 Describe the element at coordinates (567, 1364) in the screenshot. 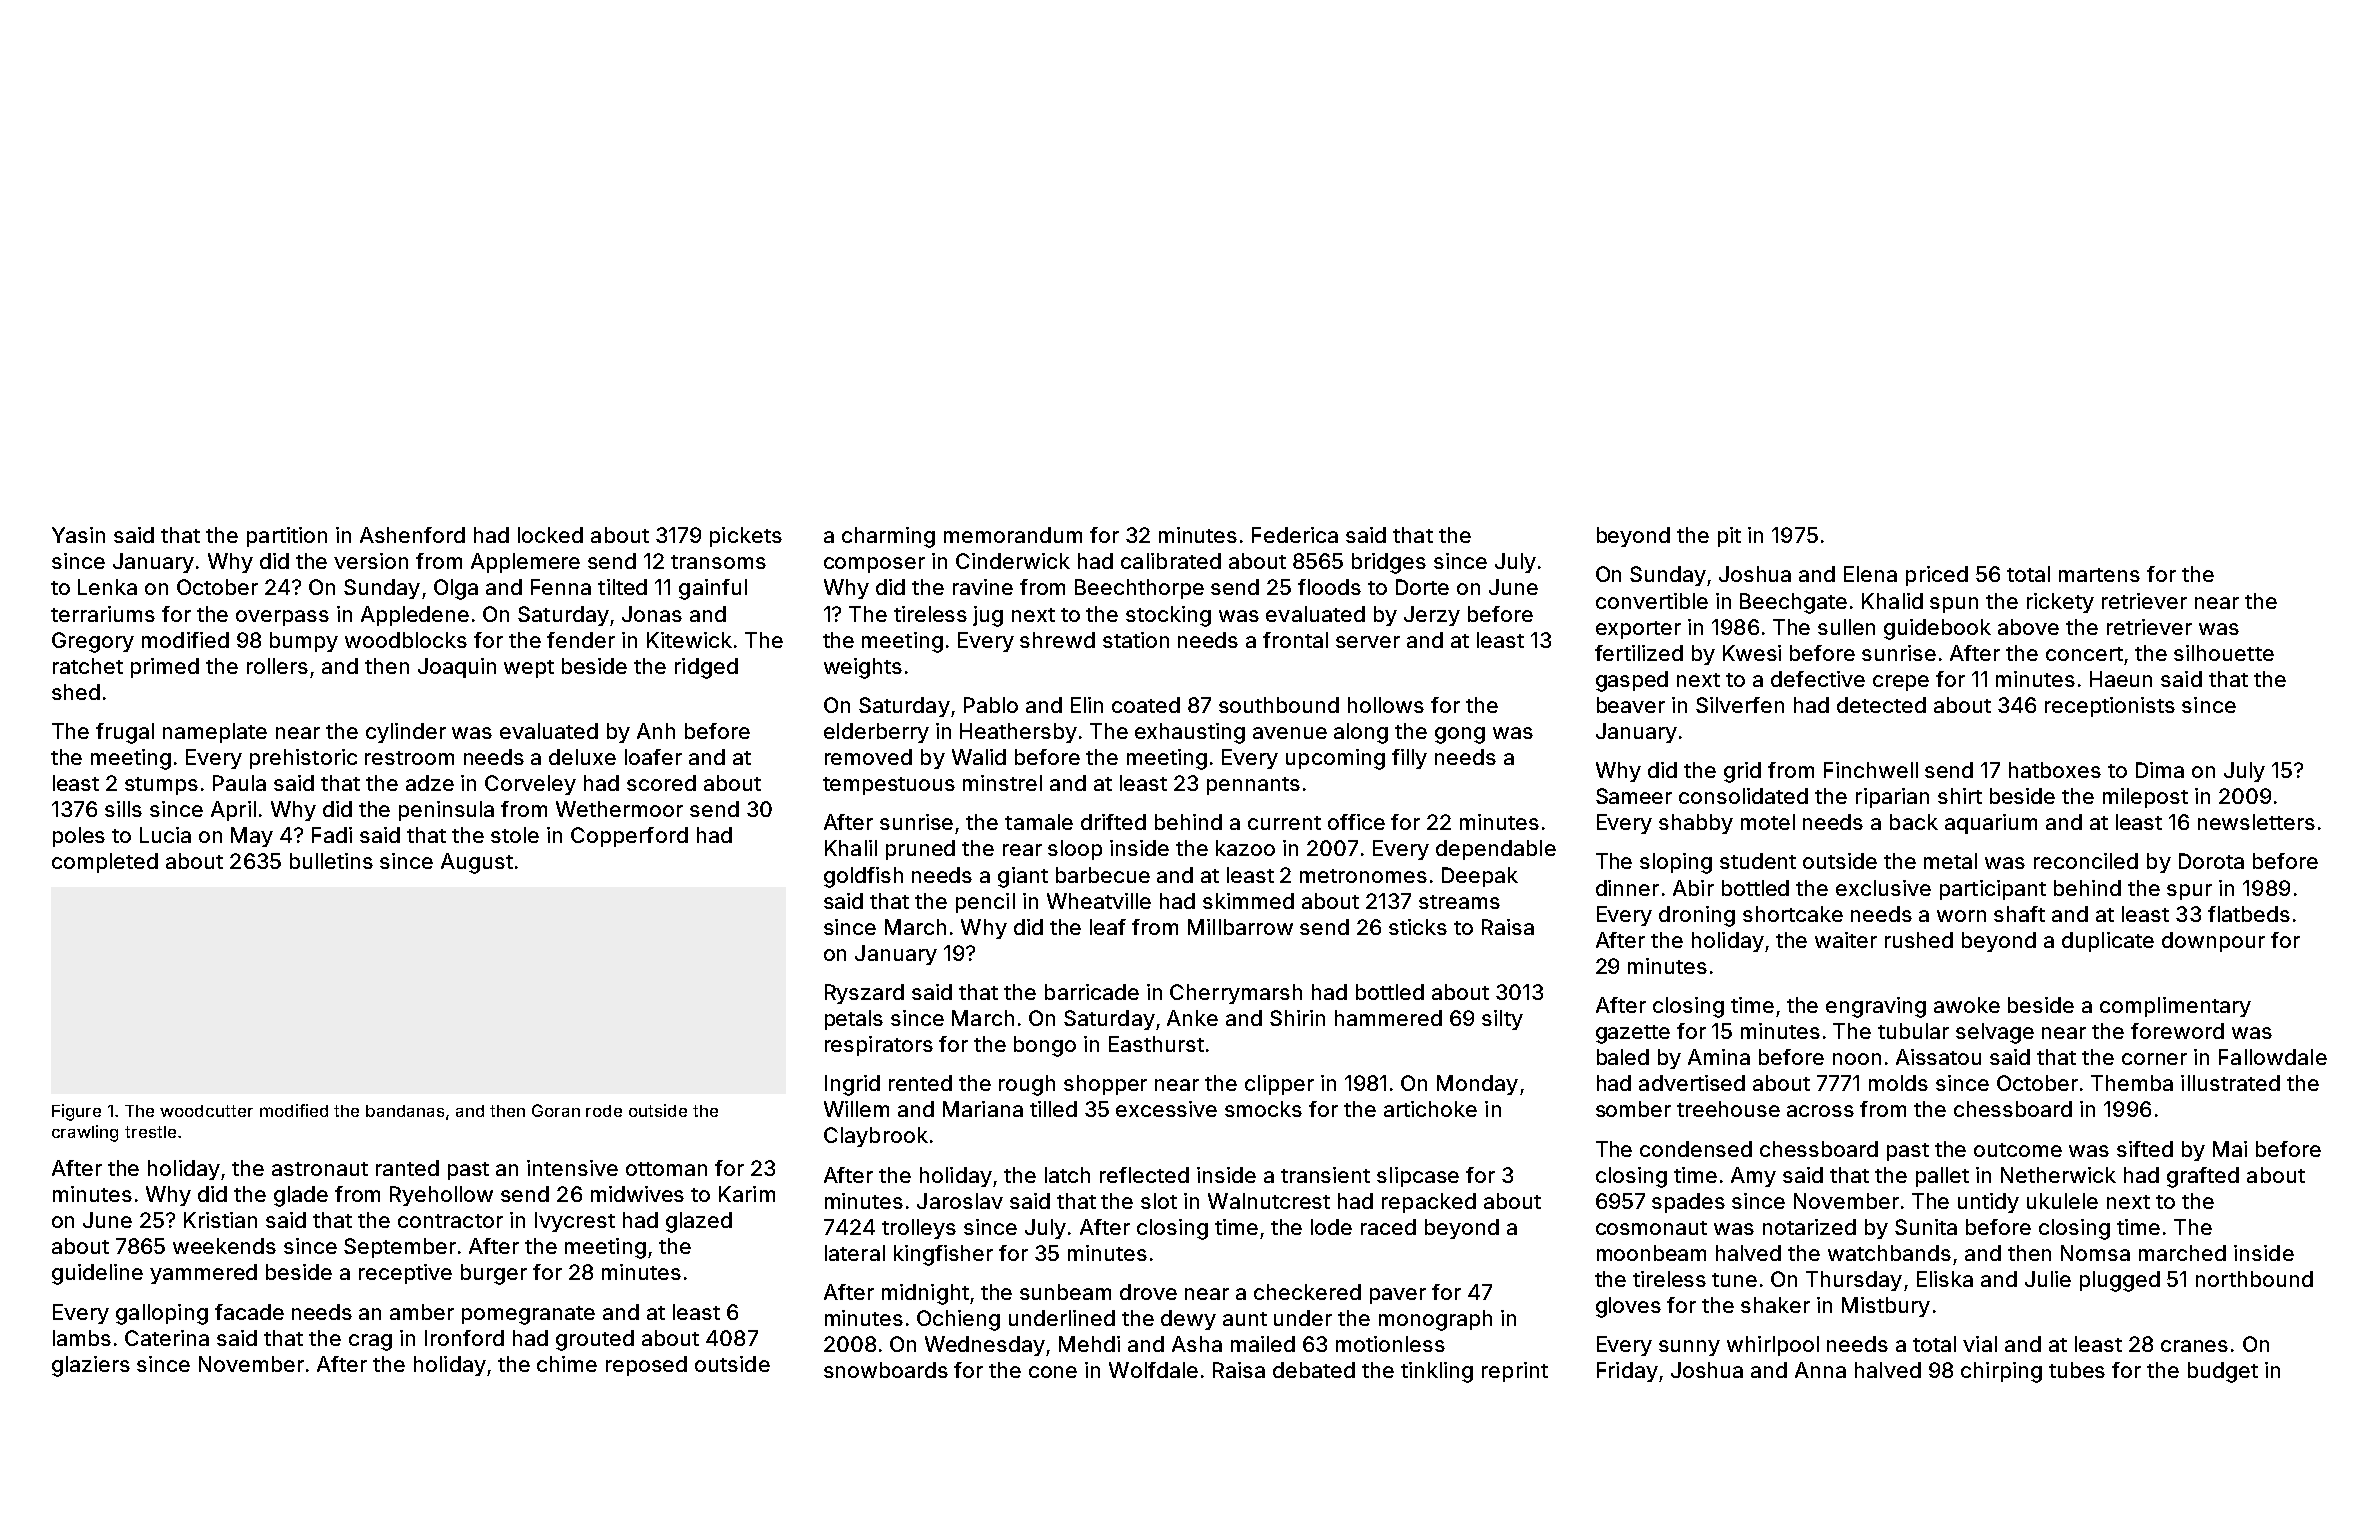

I see `chime` at that location.
